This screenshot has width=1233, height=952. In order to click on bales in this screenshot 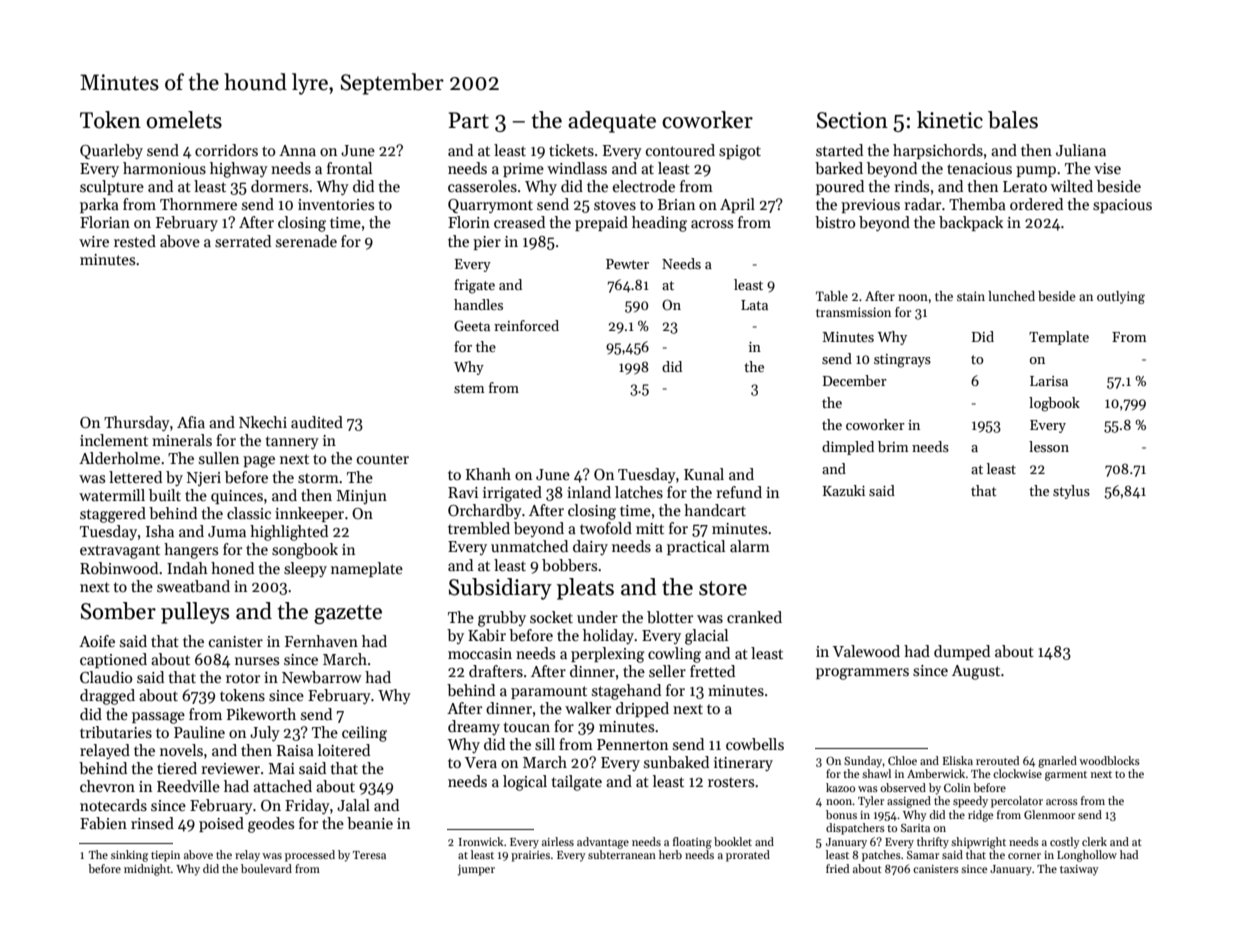, I will do `click(1013, 120)`.
